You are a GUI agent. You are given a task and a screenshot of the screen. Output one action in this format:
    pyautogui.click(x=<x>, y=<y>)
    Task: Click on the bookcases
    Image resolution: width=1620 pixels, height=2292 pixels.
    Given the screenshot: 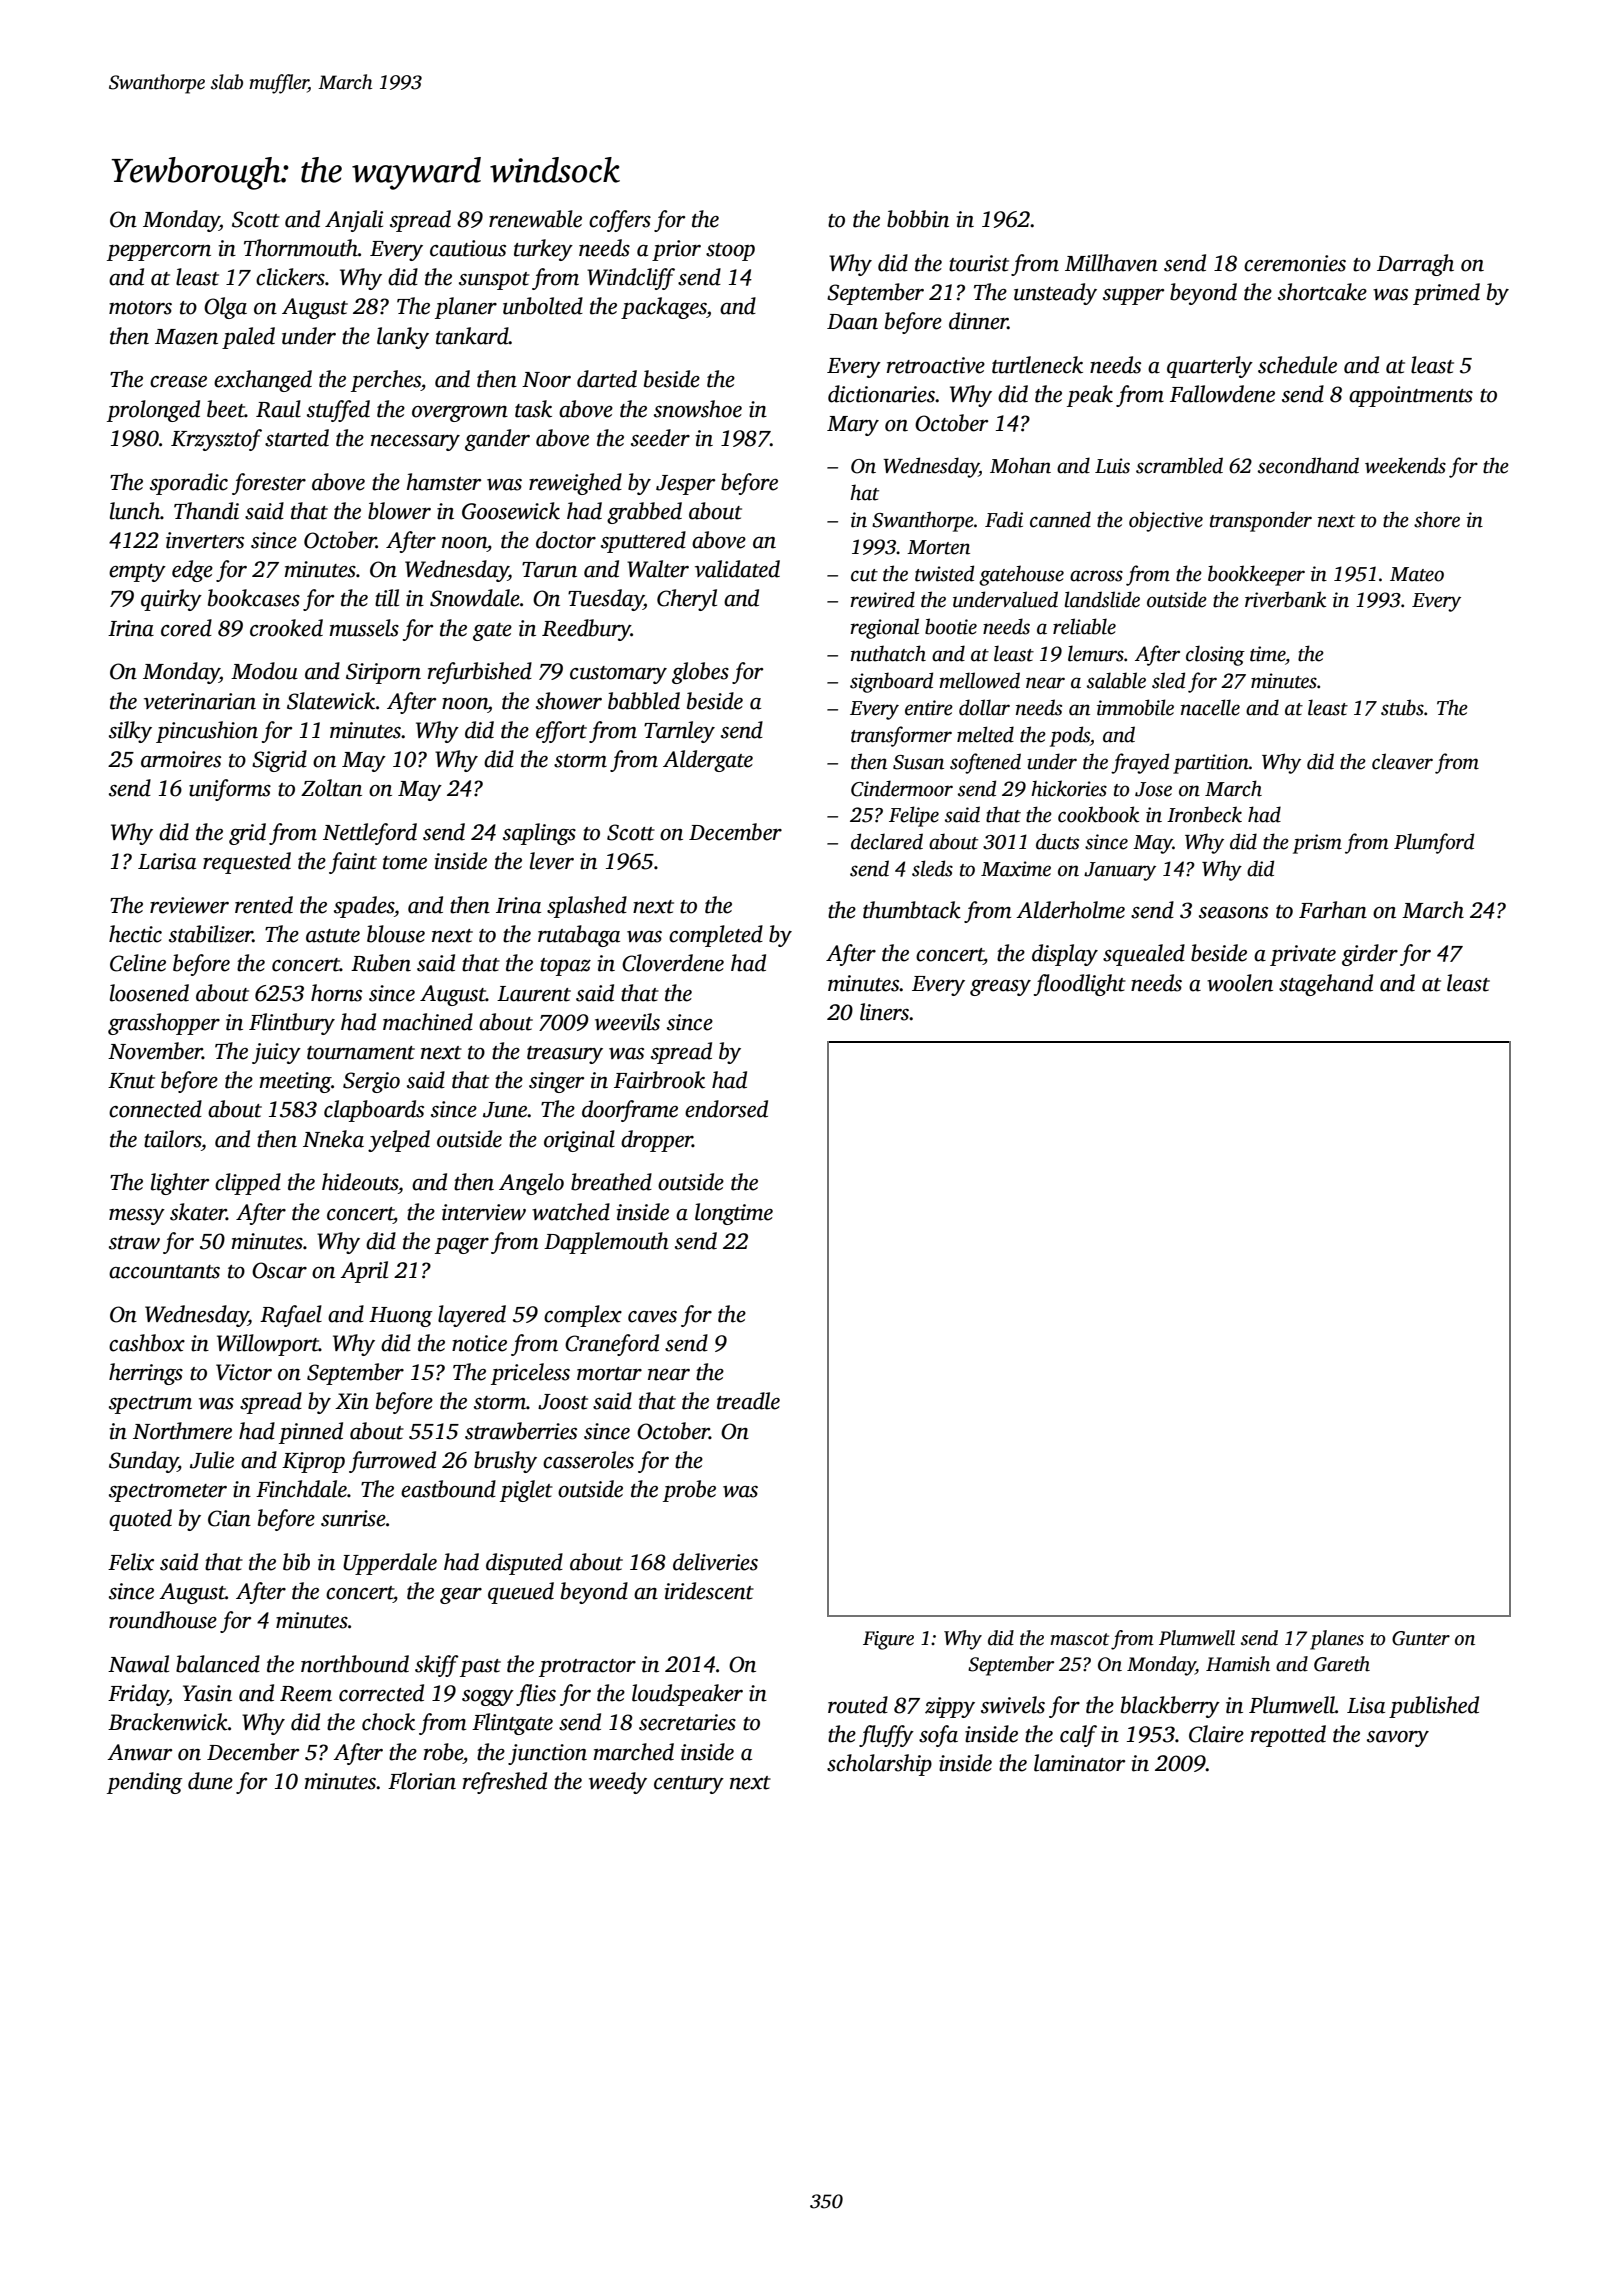 What is the action you would take?
    pyautogui.click(x=254, y=598)
